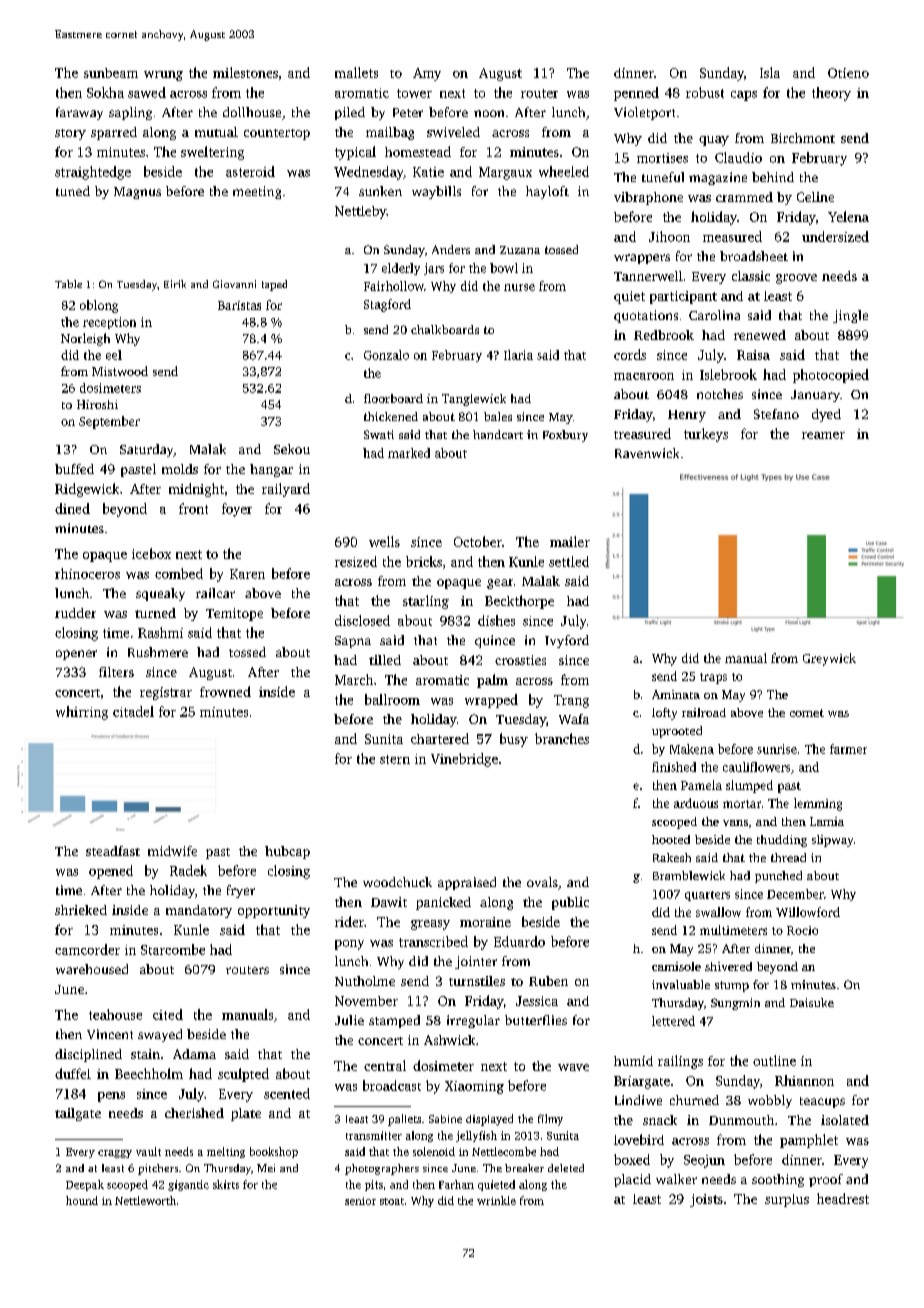 This page has height=1308, width=924. What do you see at coordinates (188, 1185) in the page?
I see `gigantic` at bounding box center [188, 1185].
